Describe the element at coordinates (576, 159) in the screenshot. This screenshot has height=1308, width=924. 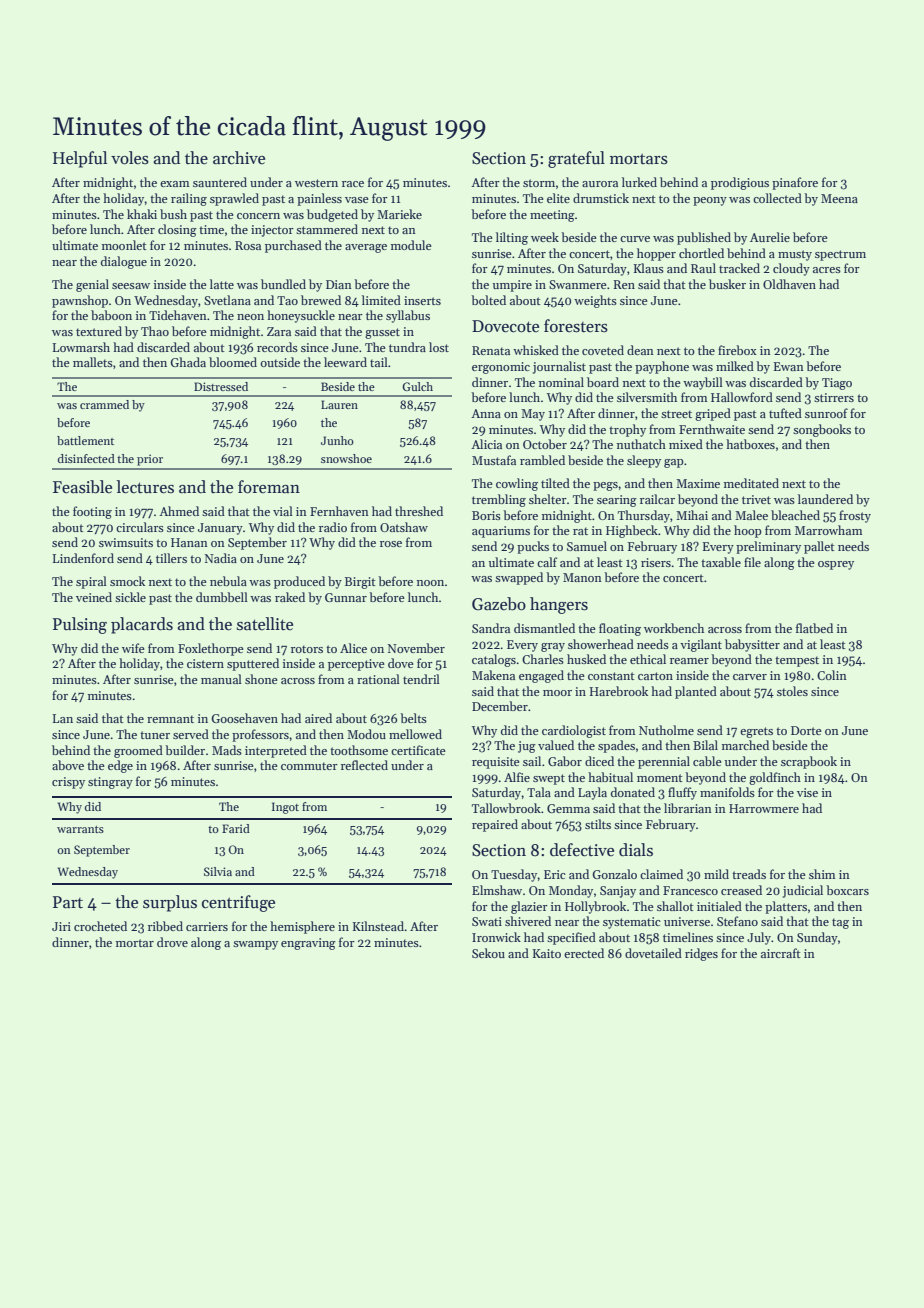
I see `grateful` at that location.
